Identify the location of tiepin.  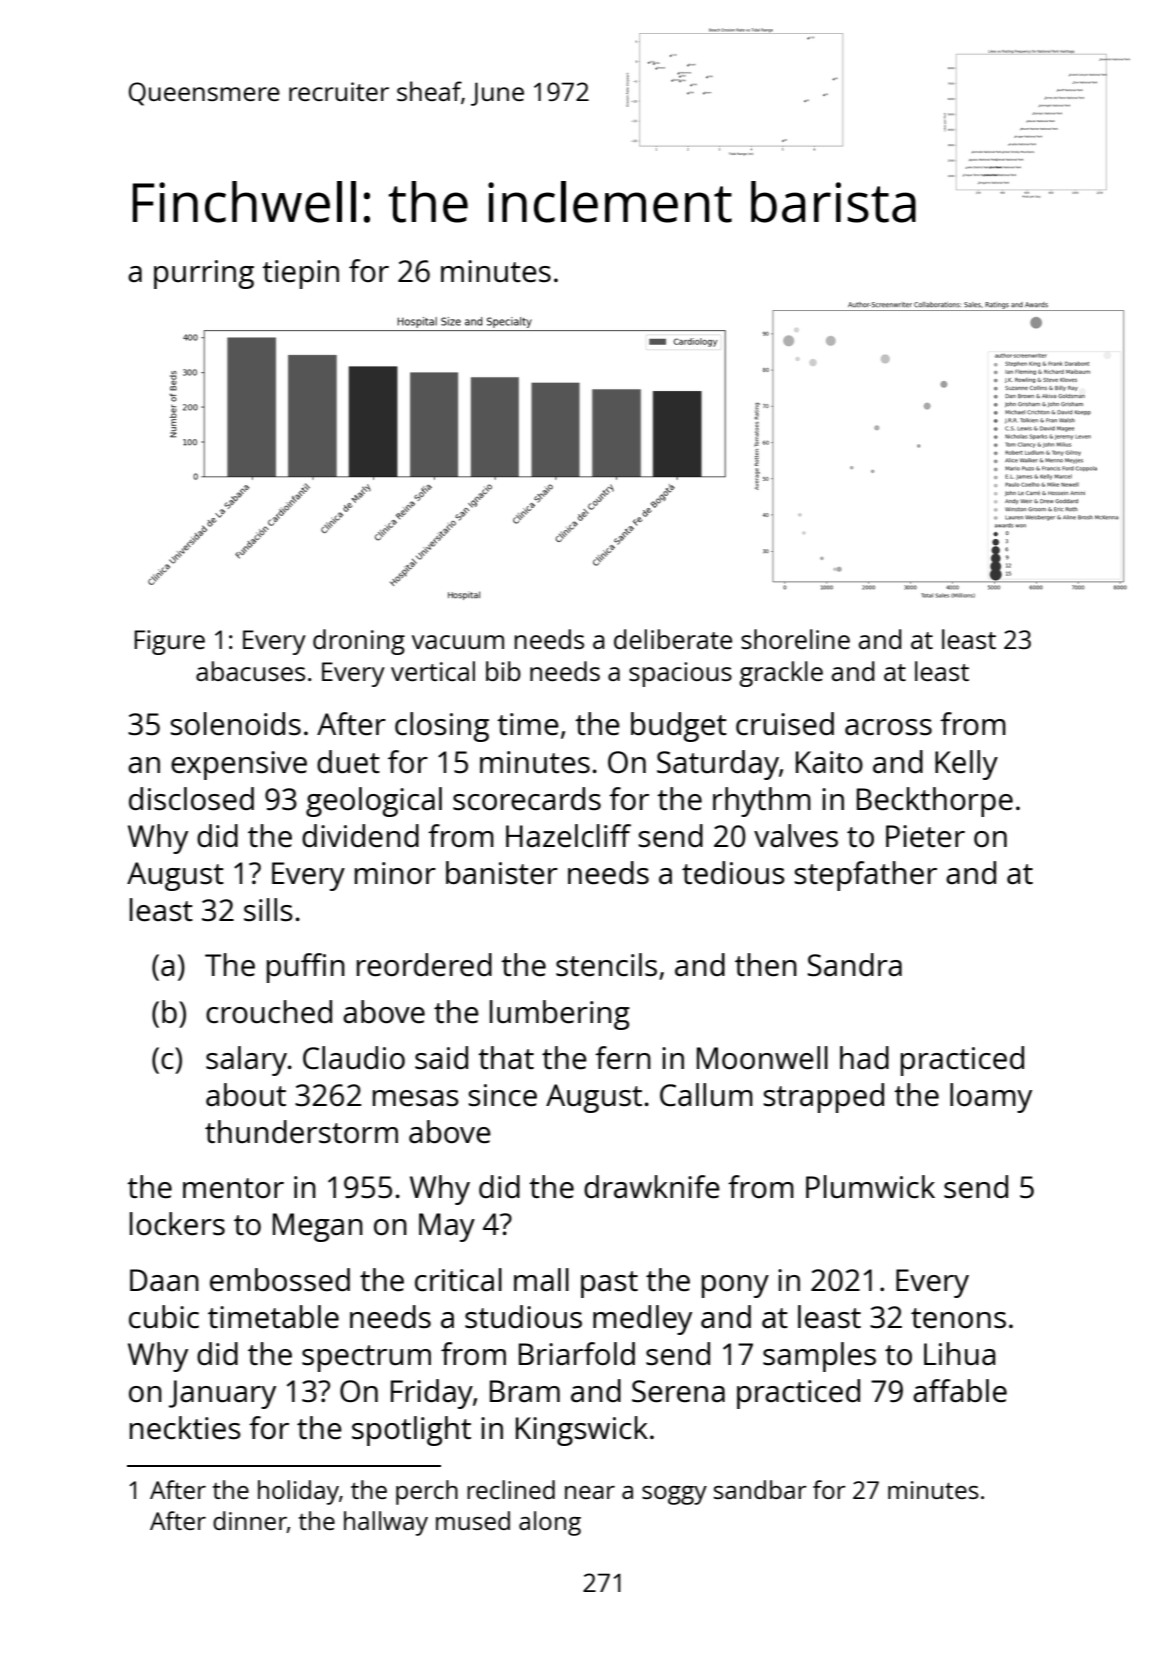
(300, 274).
